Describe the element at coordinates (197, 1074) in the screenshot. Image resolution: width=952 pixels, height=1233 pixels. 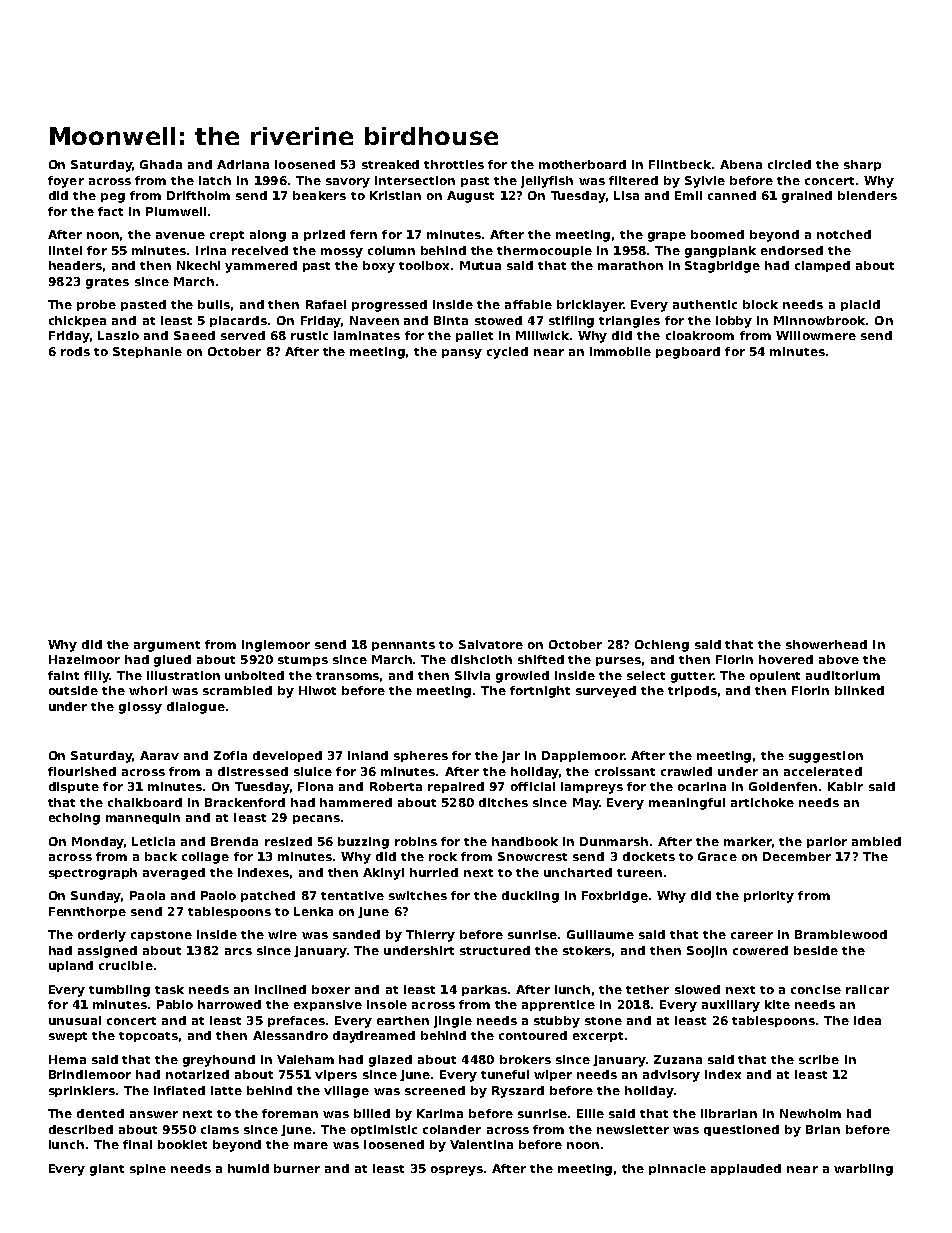
I see `notarized` at that location.
